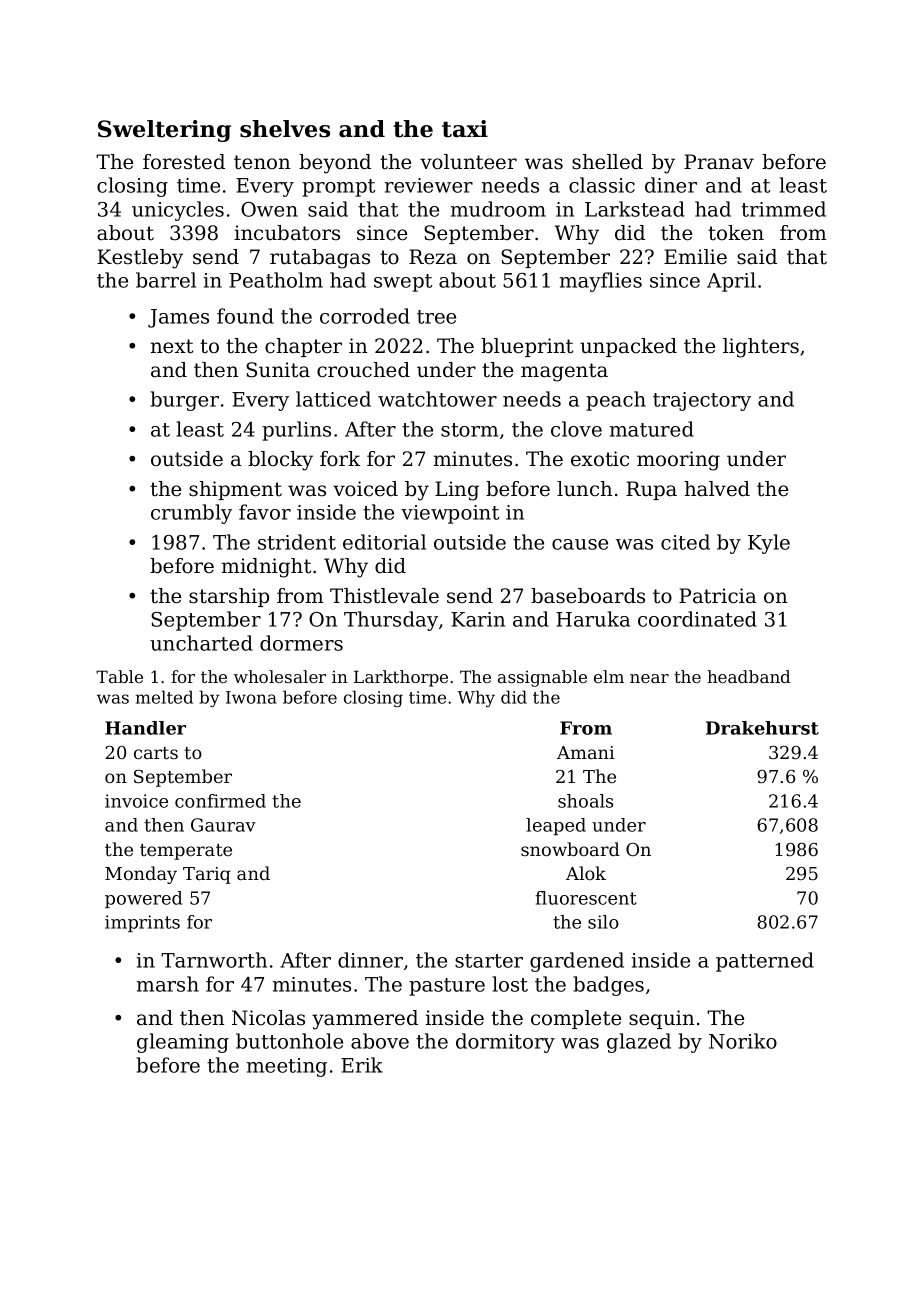 This image has height=1311, width=924. What do you see at coordinates (214, 960) in the image?
I see `Tarnworth` at bounding box center [214, 960].
